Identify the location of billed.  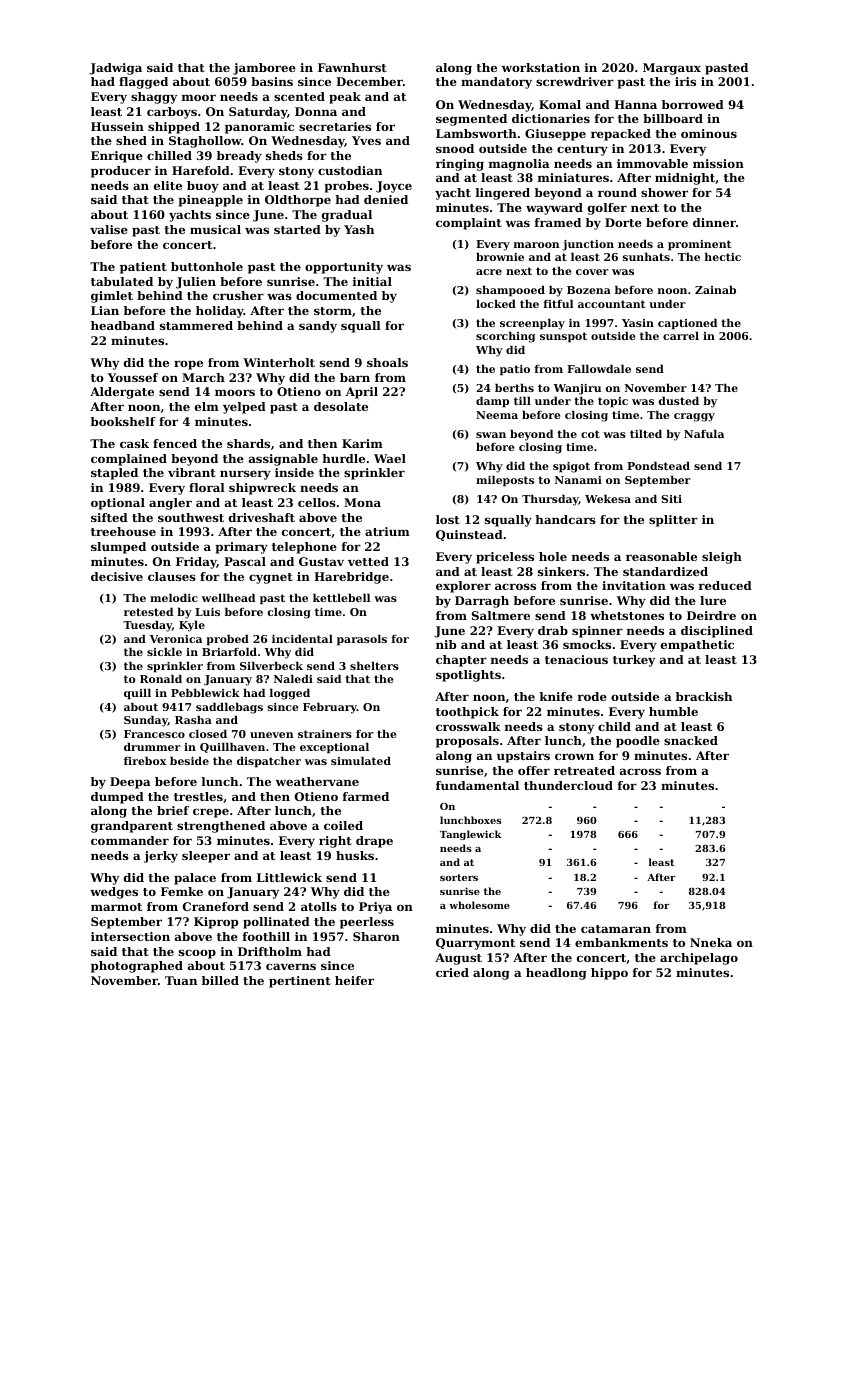
(220, 980).
